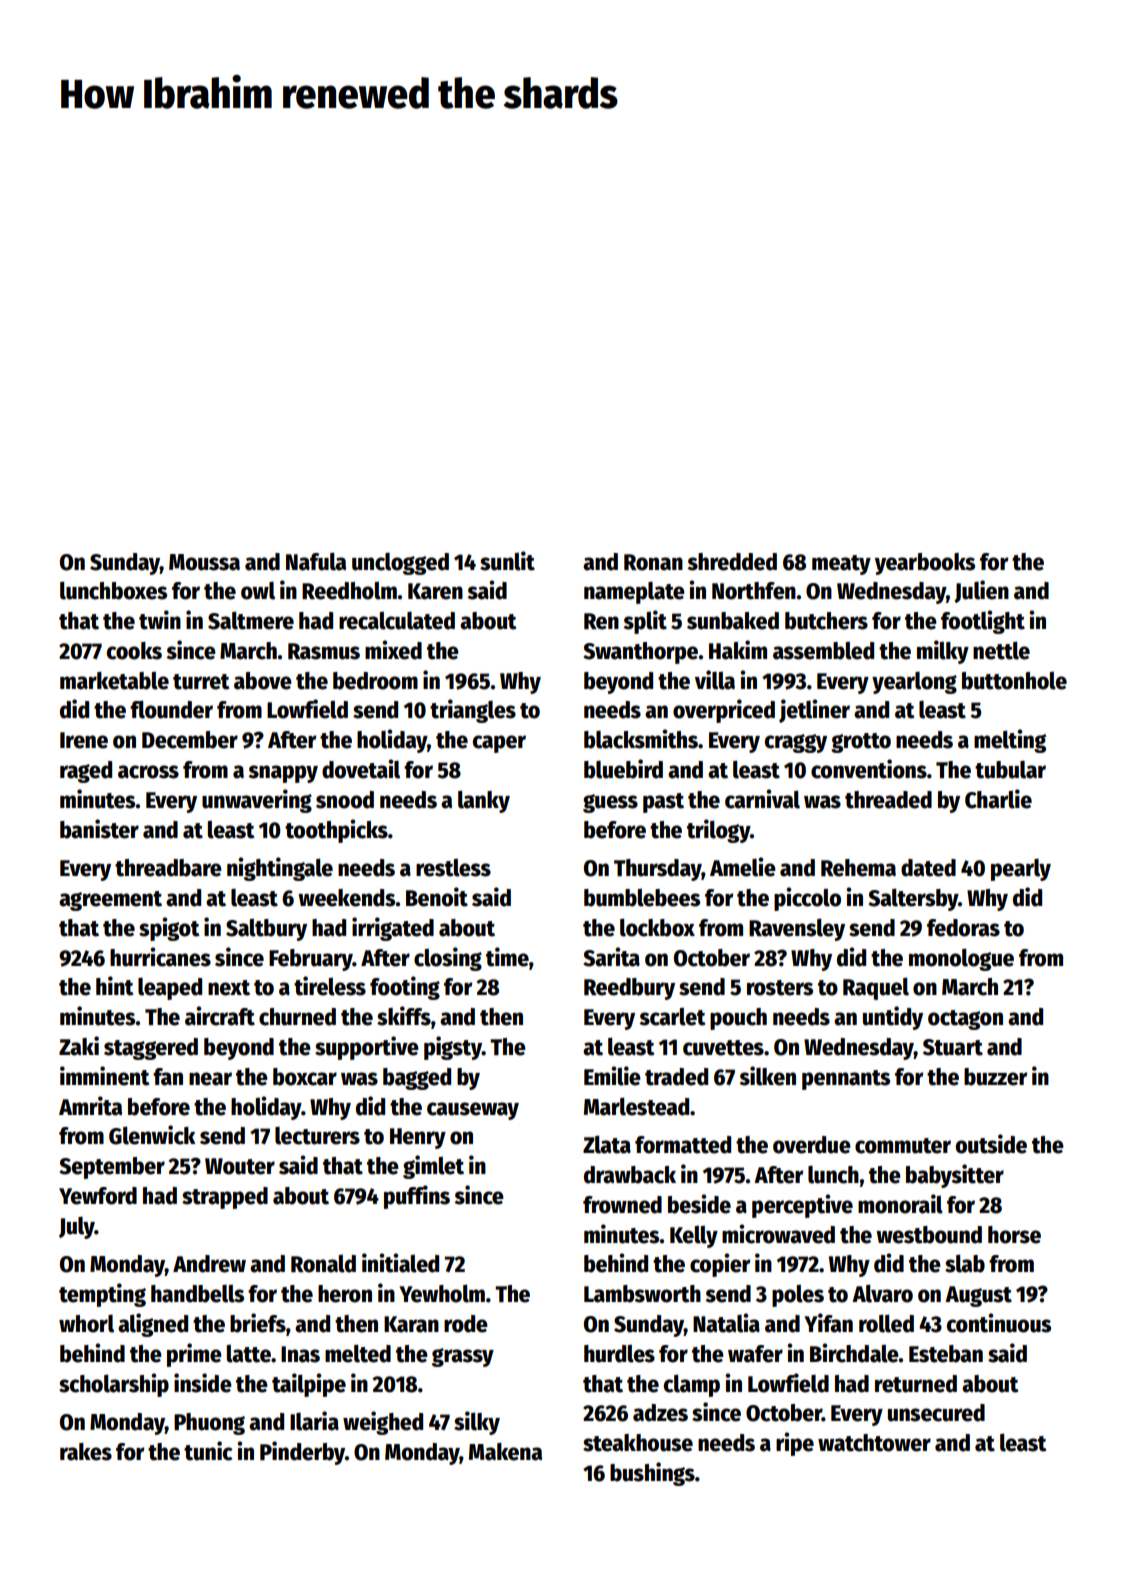 Image resolution: width=1127 pixels, height=1595 pixels. What do you see at coordinates (204, 562) in the screenshot?
I see `Moussa` at bounding box center [204, 562].
